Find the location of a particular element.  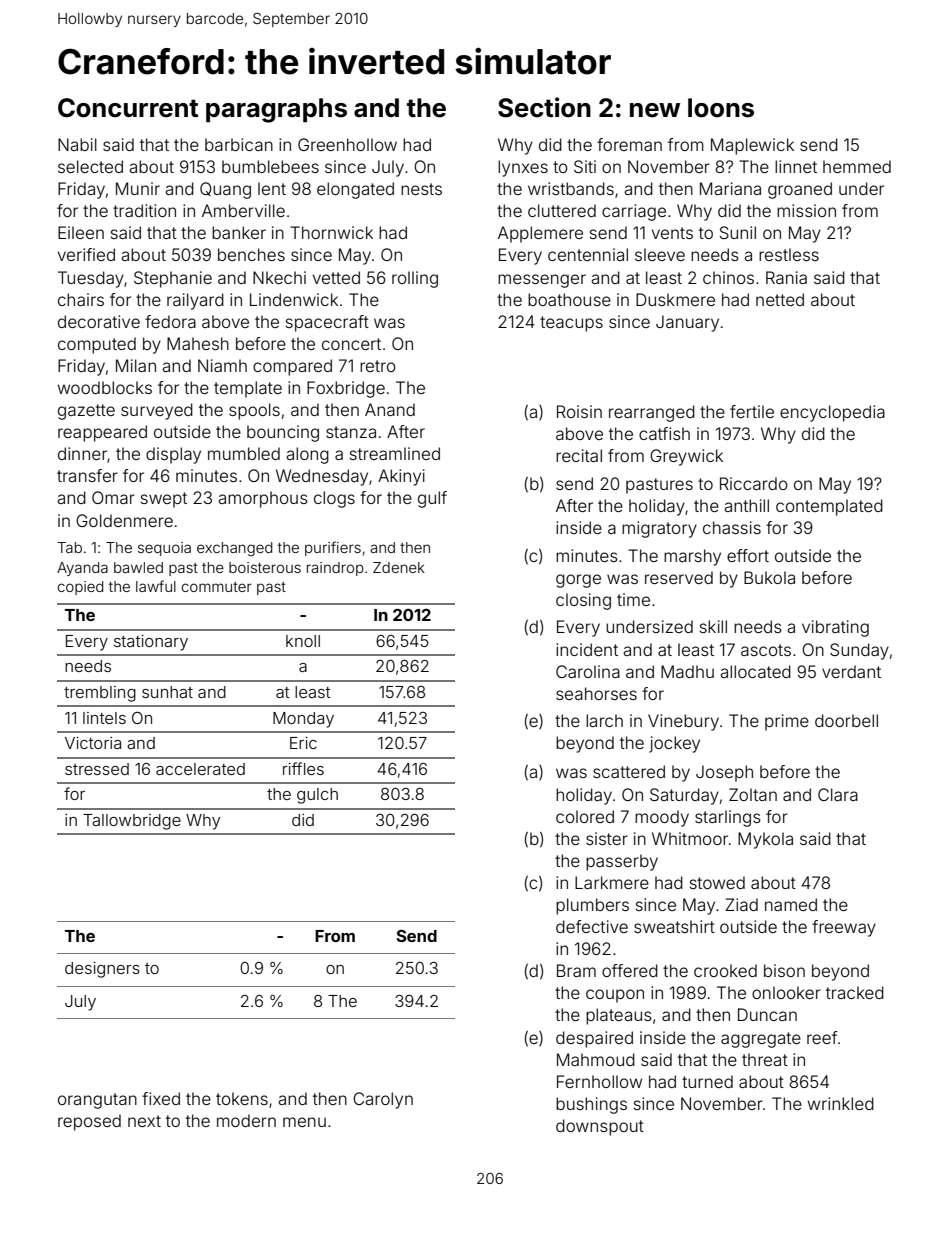

knoll is located at coordinates (303, 641).
